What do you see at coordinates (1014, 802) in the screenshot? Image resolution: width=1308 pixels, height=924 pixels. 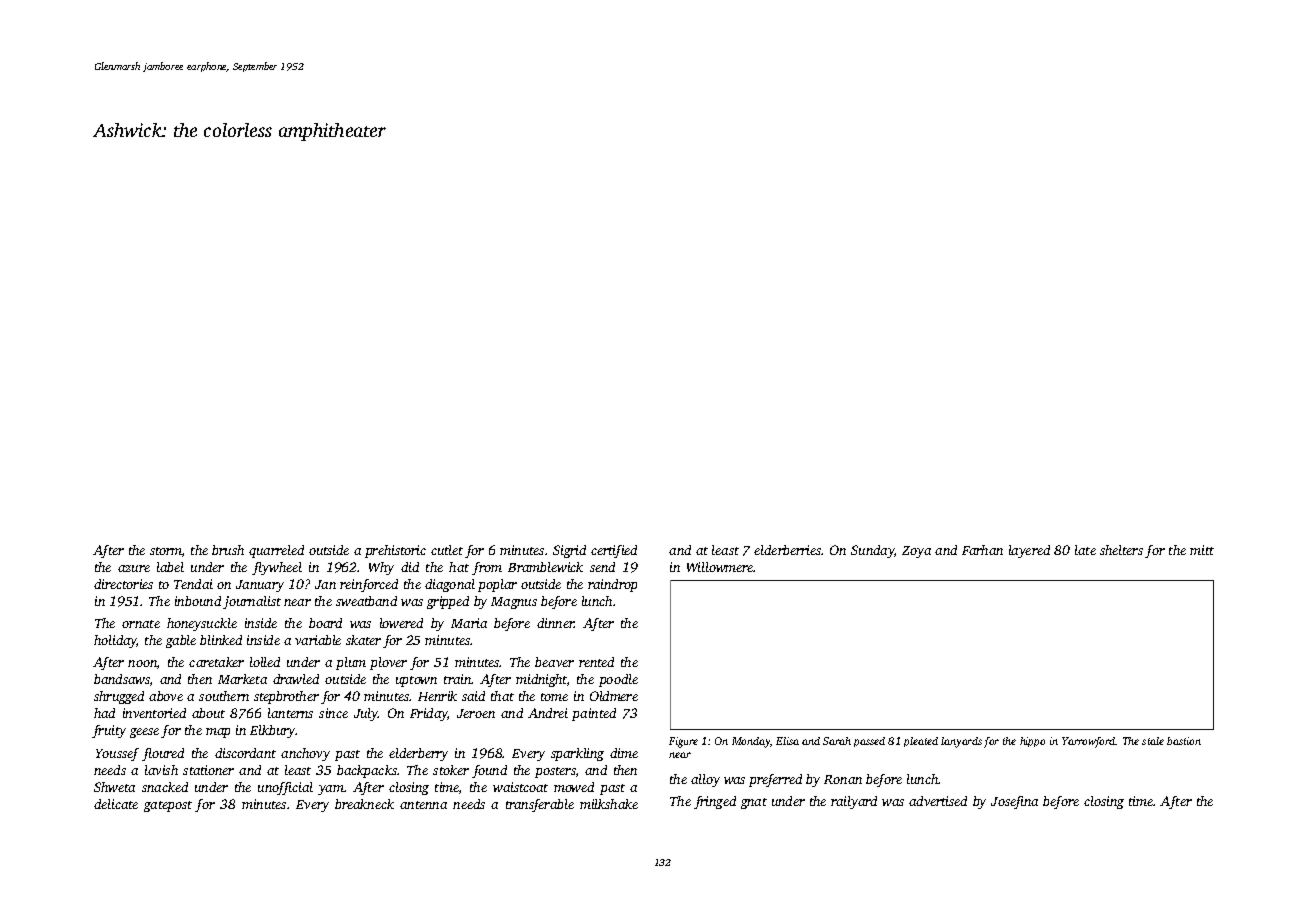 I see `Josefina` at bounding box center [1014, 802].
